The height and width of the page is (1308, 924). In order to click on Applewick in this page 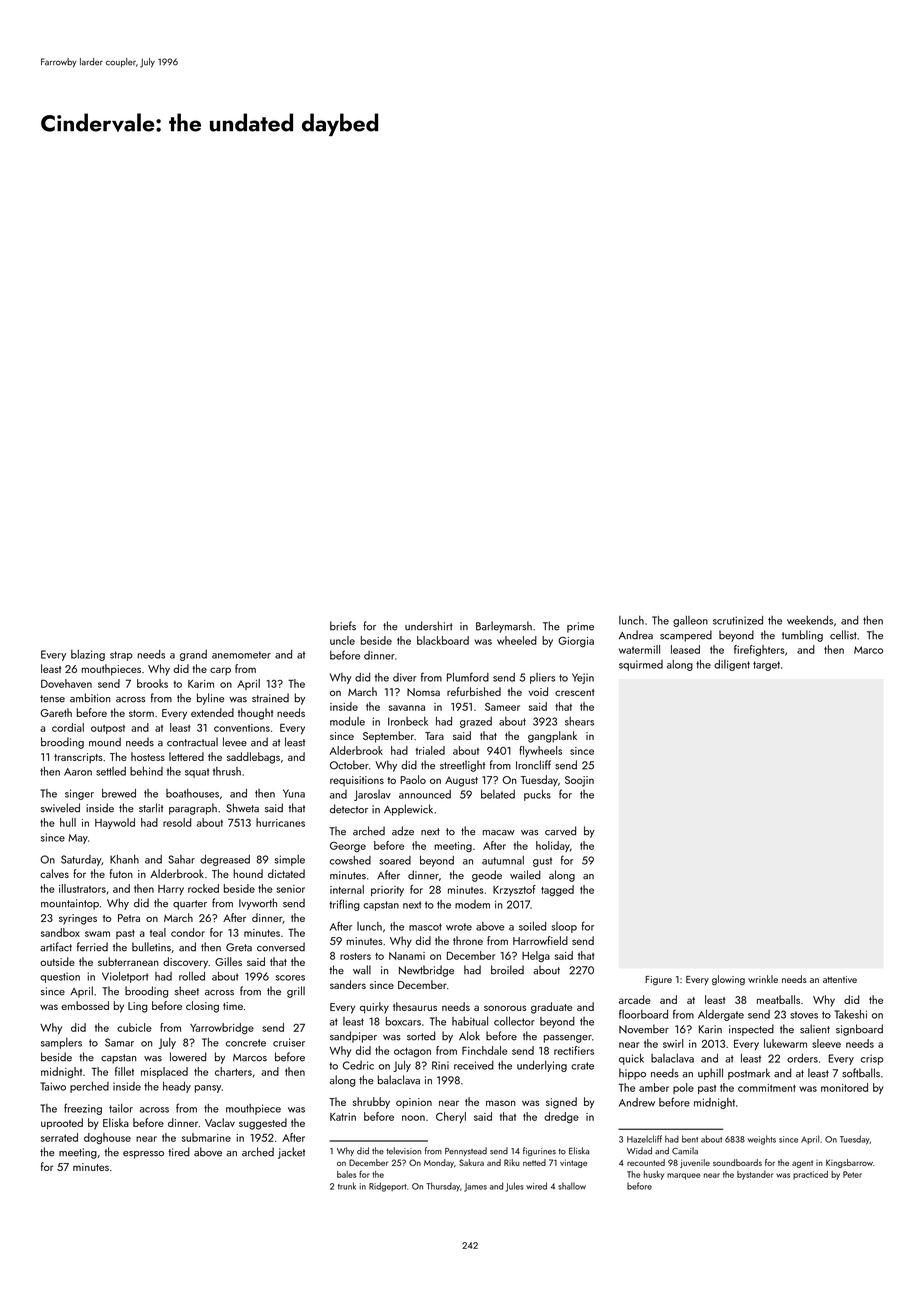, I will do `click(408, 810)`.
